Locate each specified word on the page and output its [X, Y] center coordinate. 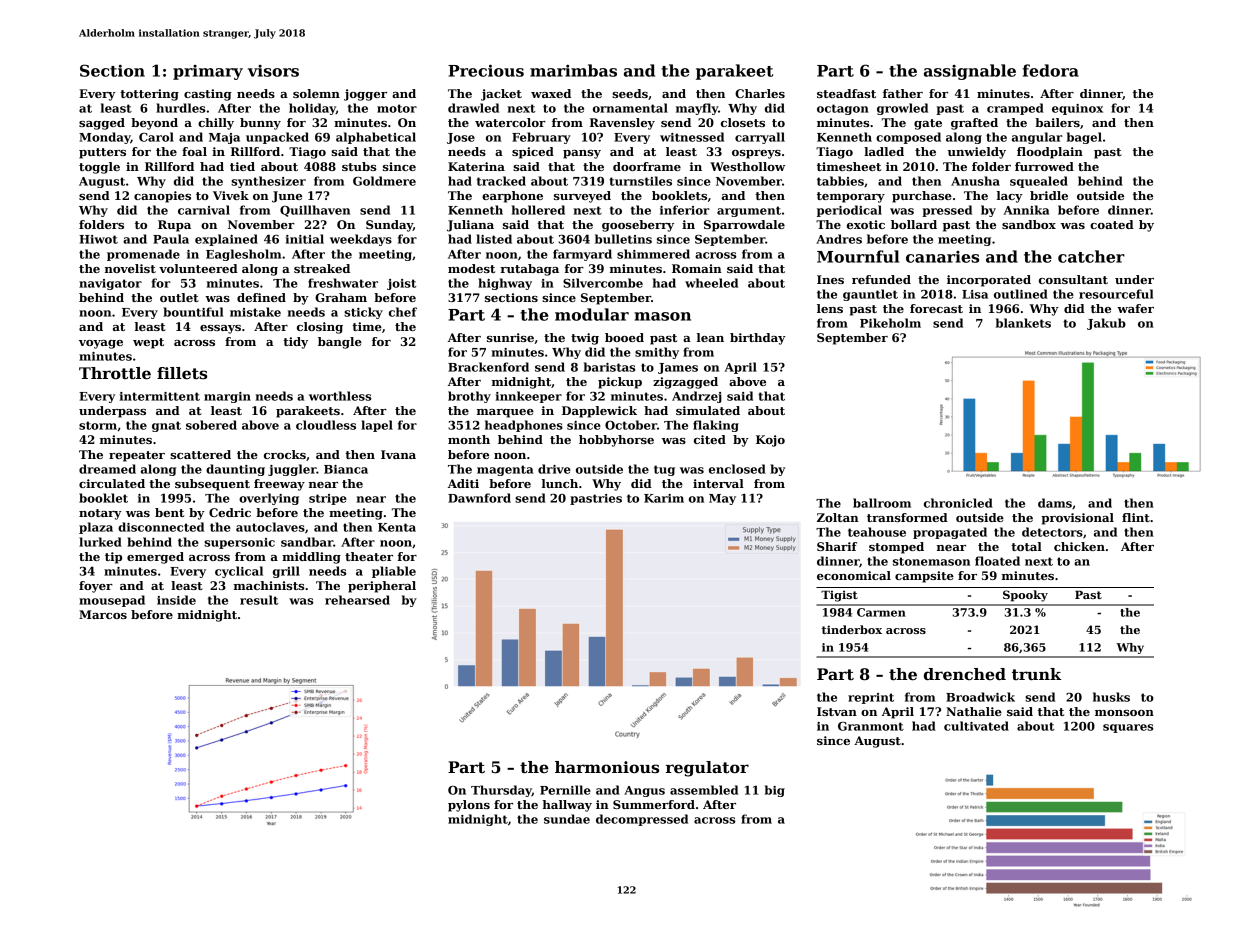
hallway [567, 806]
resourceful [1116, 294]
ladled [884, 151]
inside [176, 600]
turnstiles [640, 181]
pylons [469, 806]
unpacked [277, 138]
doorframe [647, 166]
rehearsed [357, 600]
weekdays [361, 240]
